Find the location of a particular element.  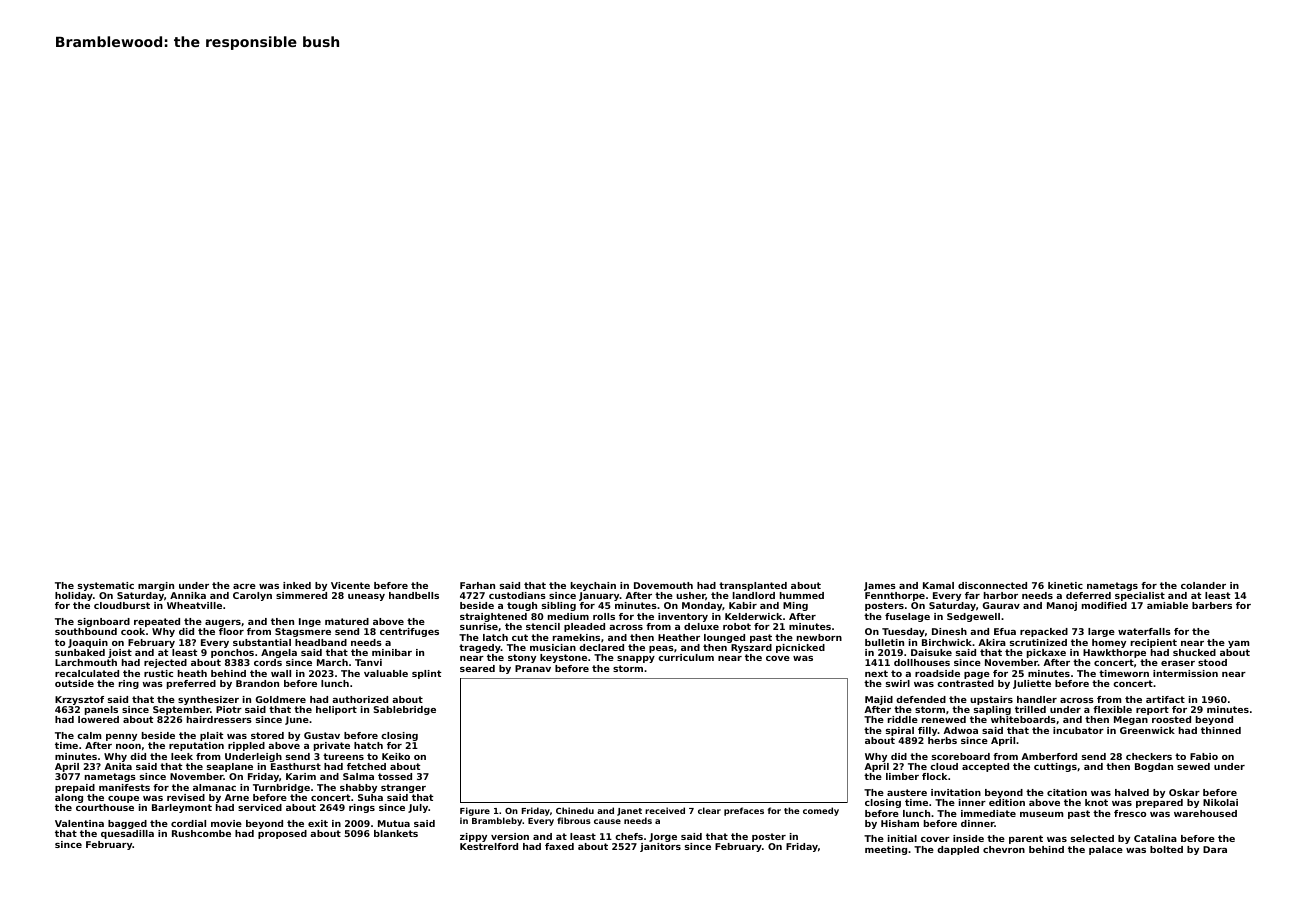

blankets is located at coordinates (396, 833).
